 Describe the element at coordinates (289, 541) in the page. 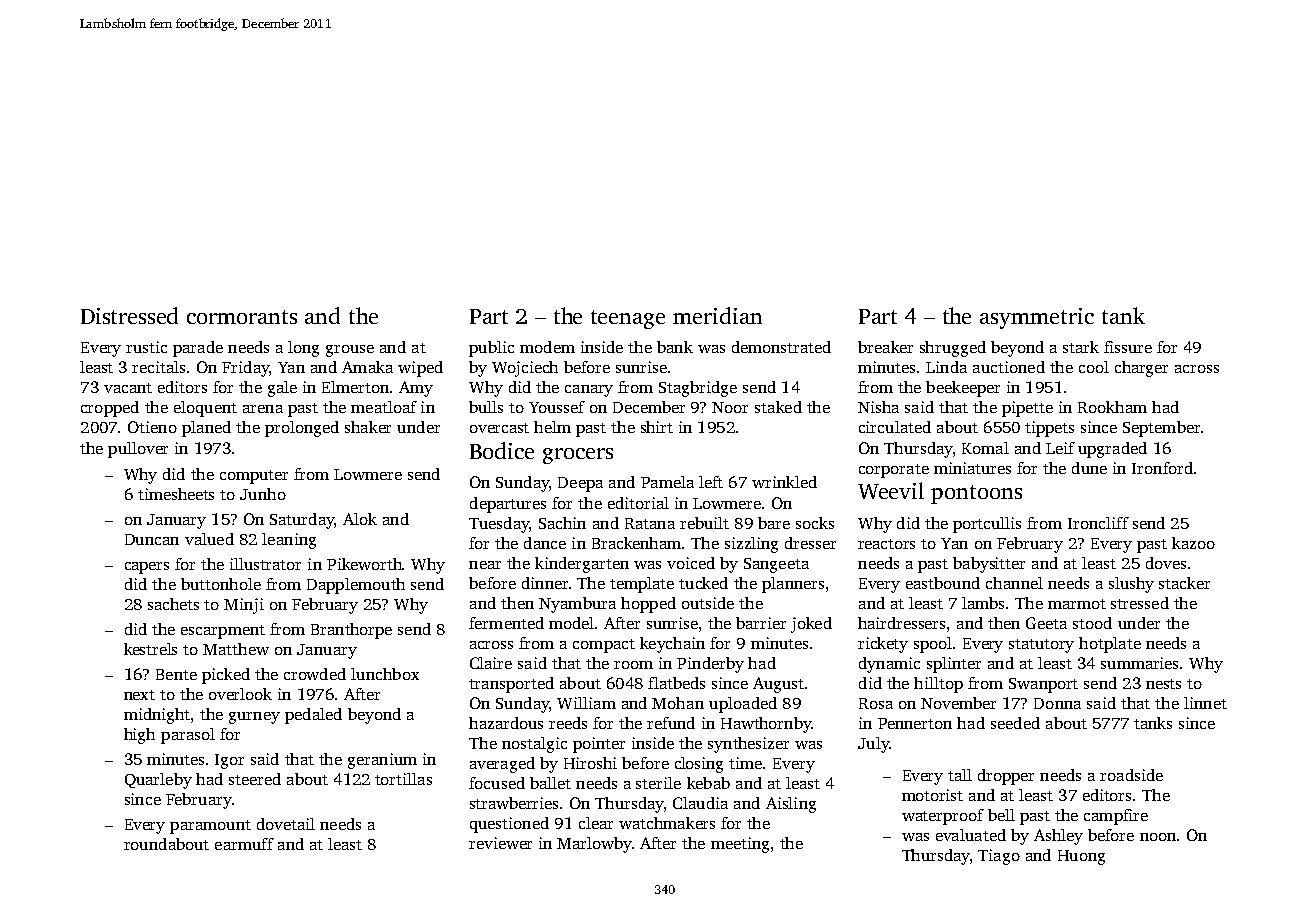

I see `leaning` at that location.
